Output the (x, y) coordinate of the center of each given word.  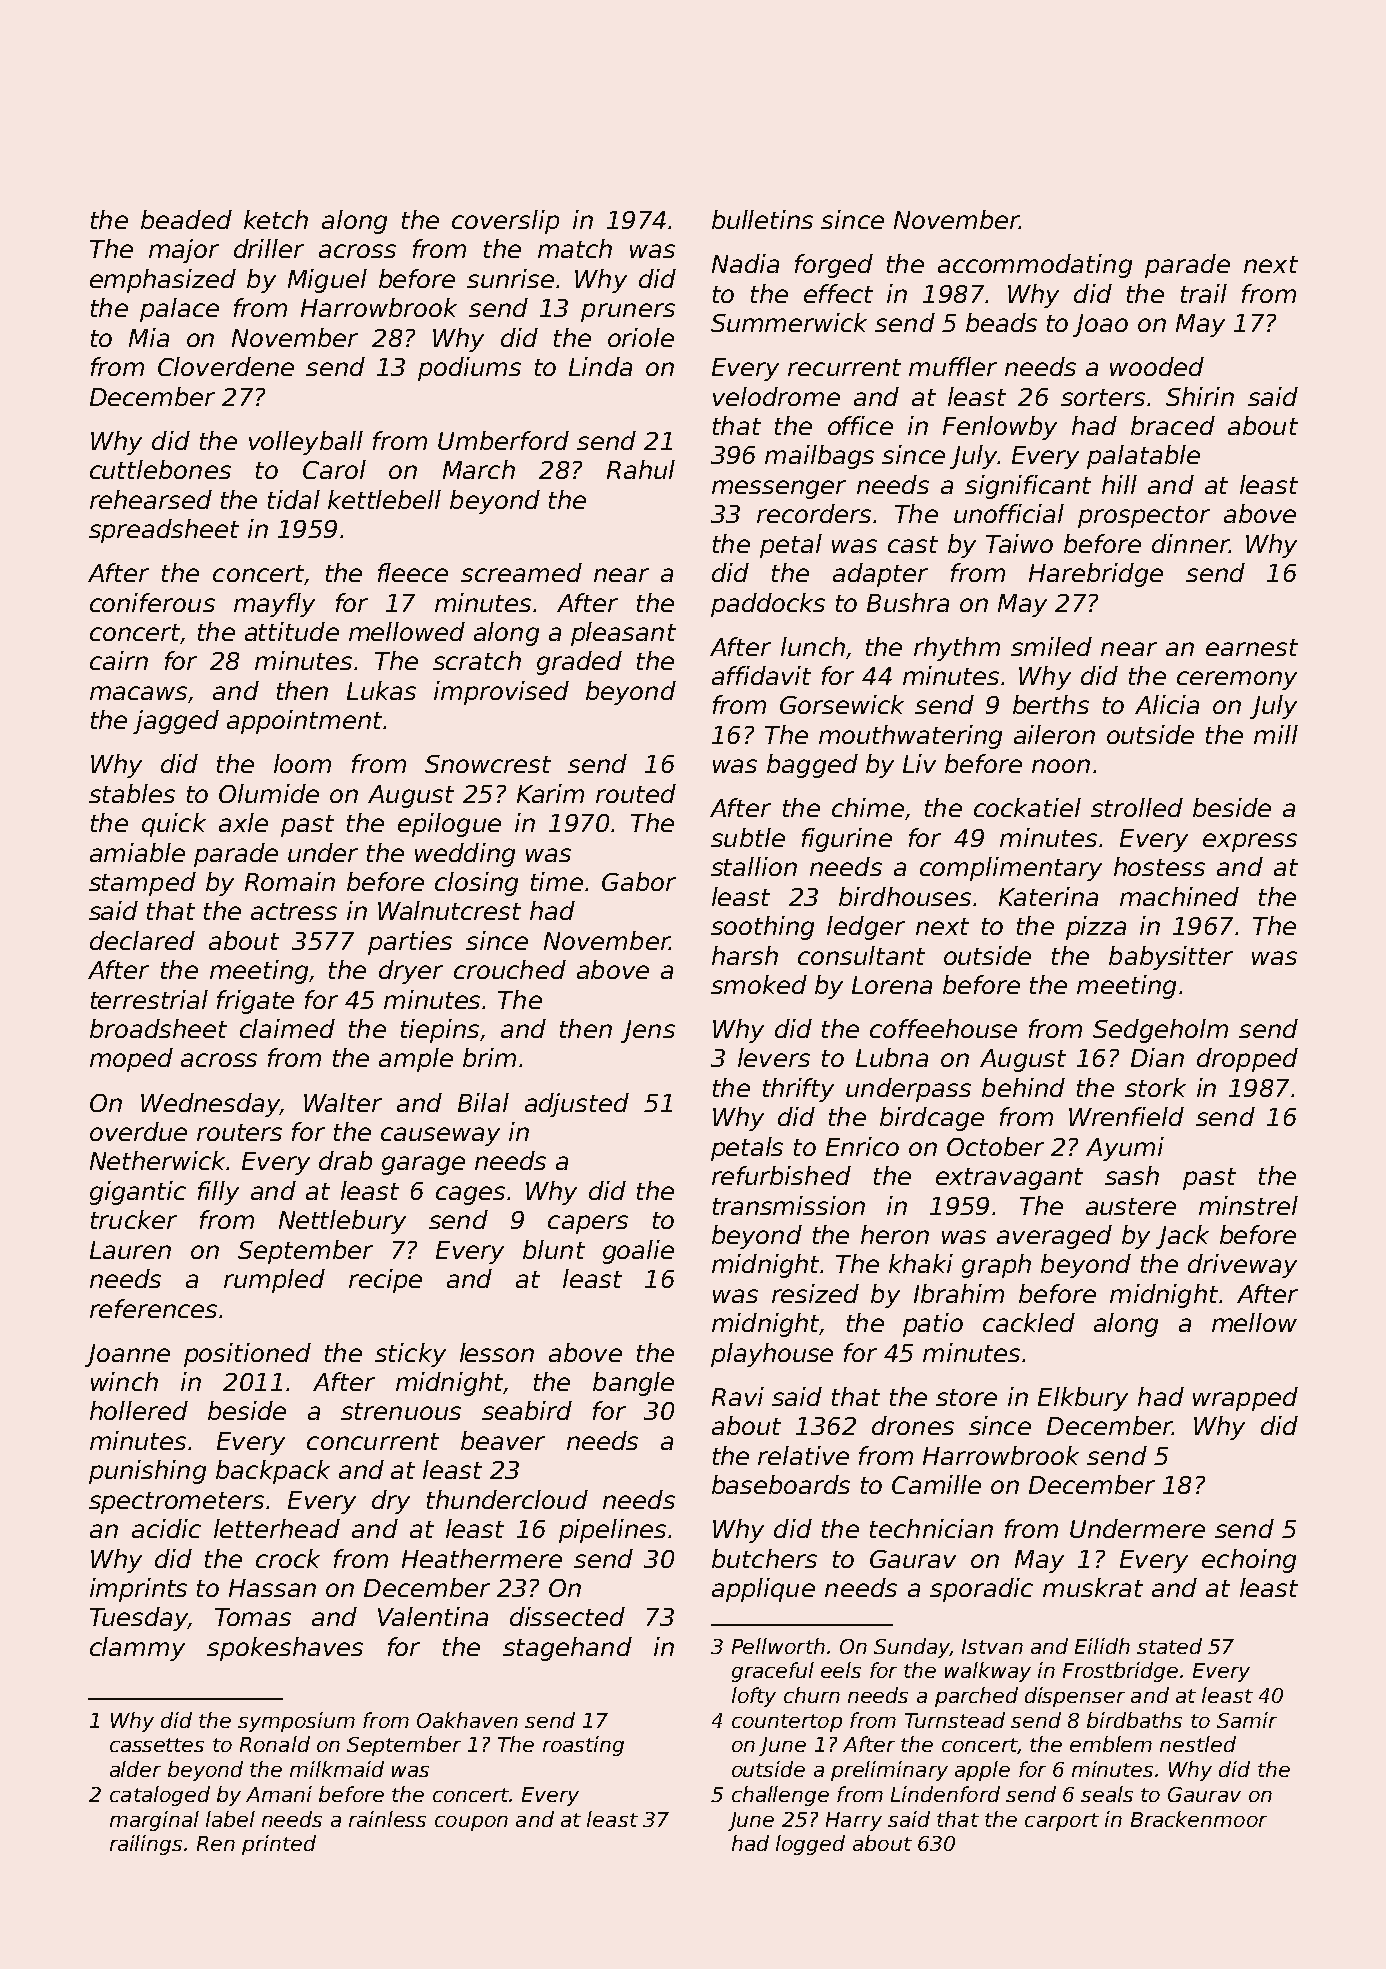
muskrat (1093, 1587)
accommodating (1035, 266)
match (575, 248)
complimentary (1011, 869)
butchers (764, 1558)
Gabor (639, 881)
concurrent (373, 1441)
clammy (137, 1649)
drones (913, 1425)
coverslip (505, 222)
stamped (142, 884)
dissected (567, 1616)
